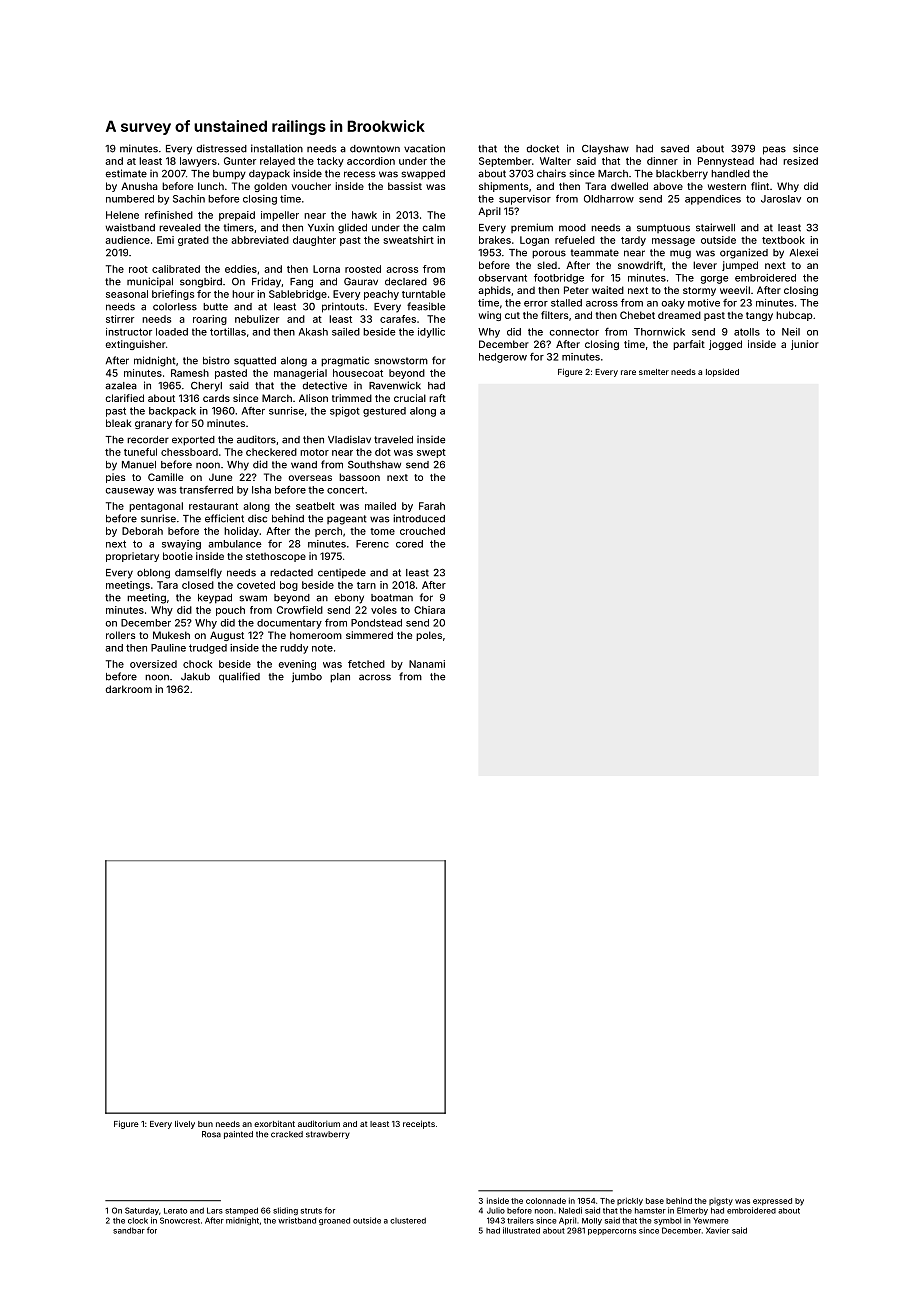 The width and height of the document is (924, 1314). What do you see at coordinates (772, 1202) in the document?
I see `expressed` at bounding box center [772, 1202].
